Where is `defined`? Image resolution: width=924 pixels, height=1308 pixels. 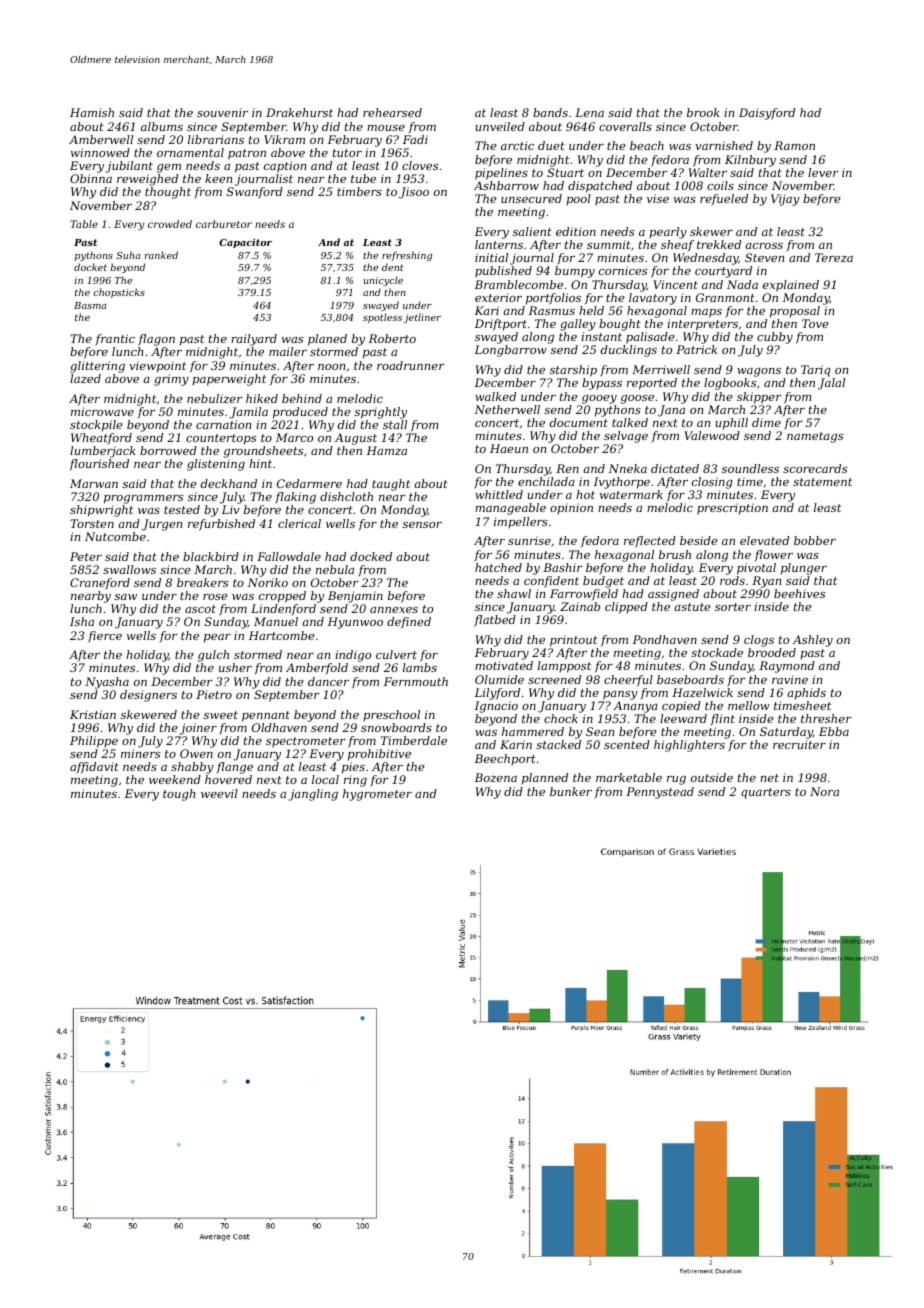 defined is located at coordinates (409, 623).
